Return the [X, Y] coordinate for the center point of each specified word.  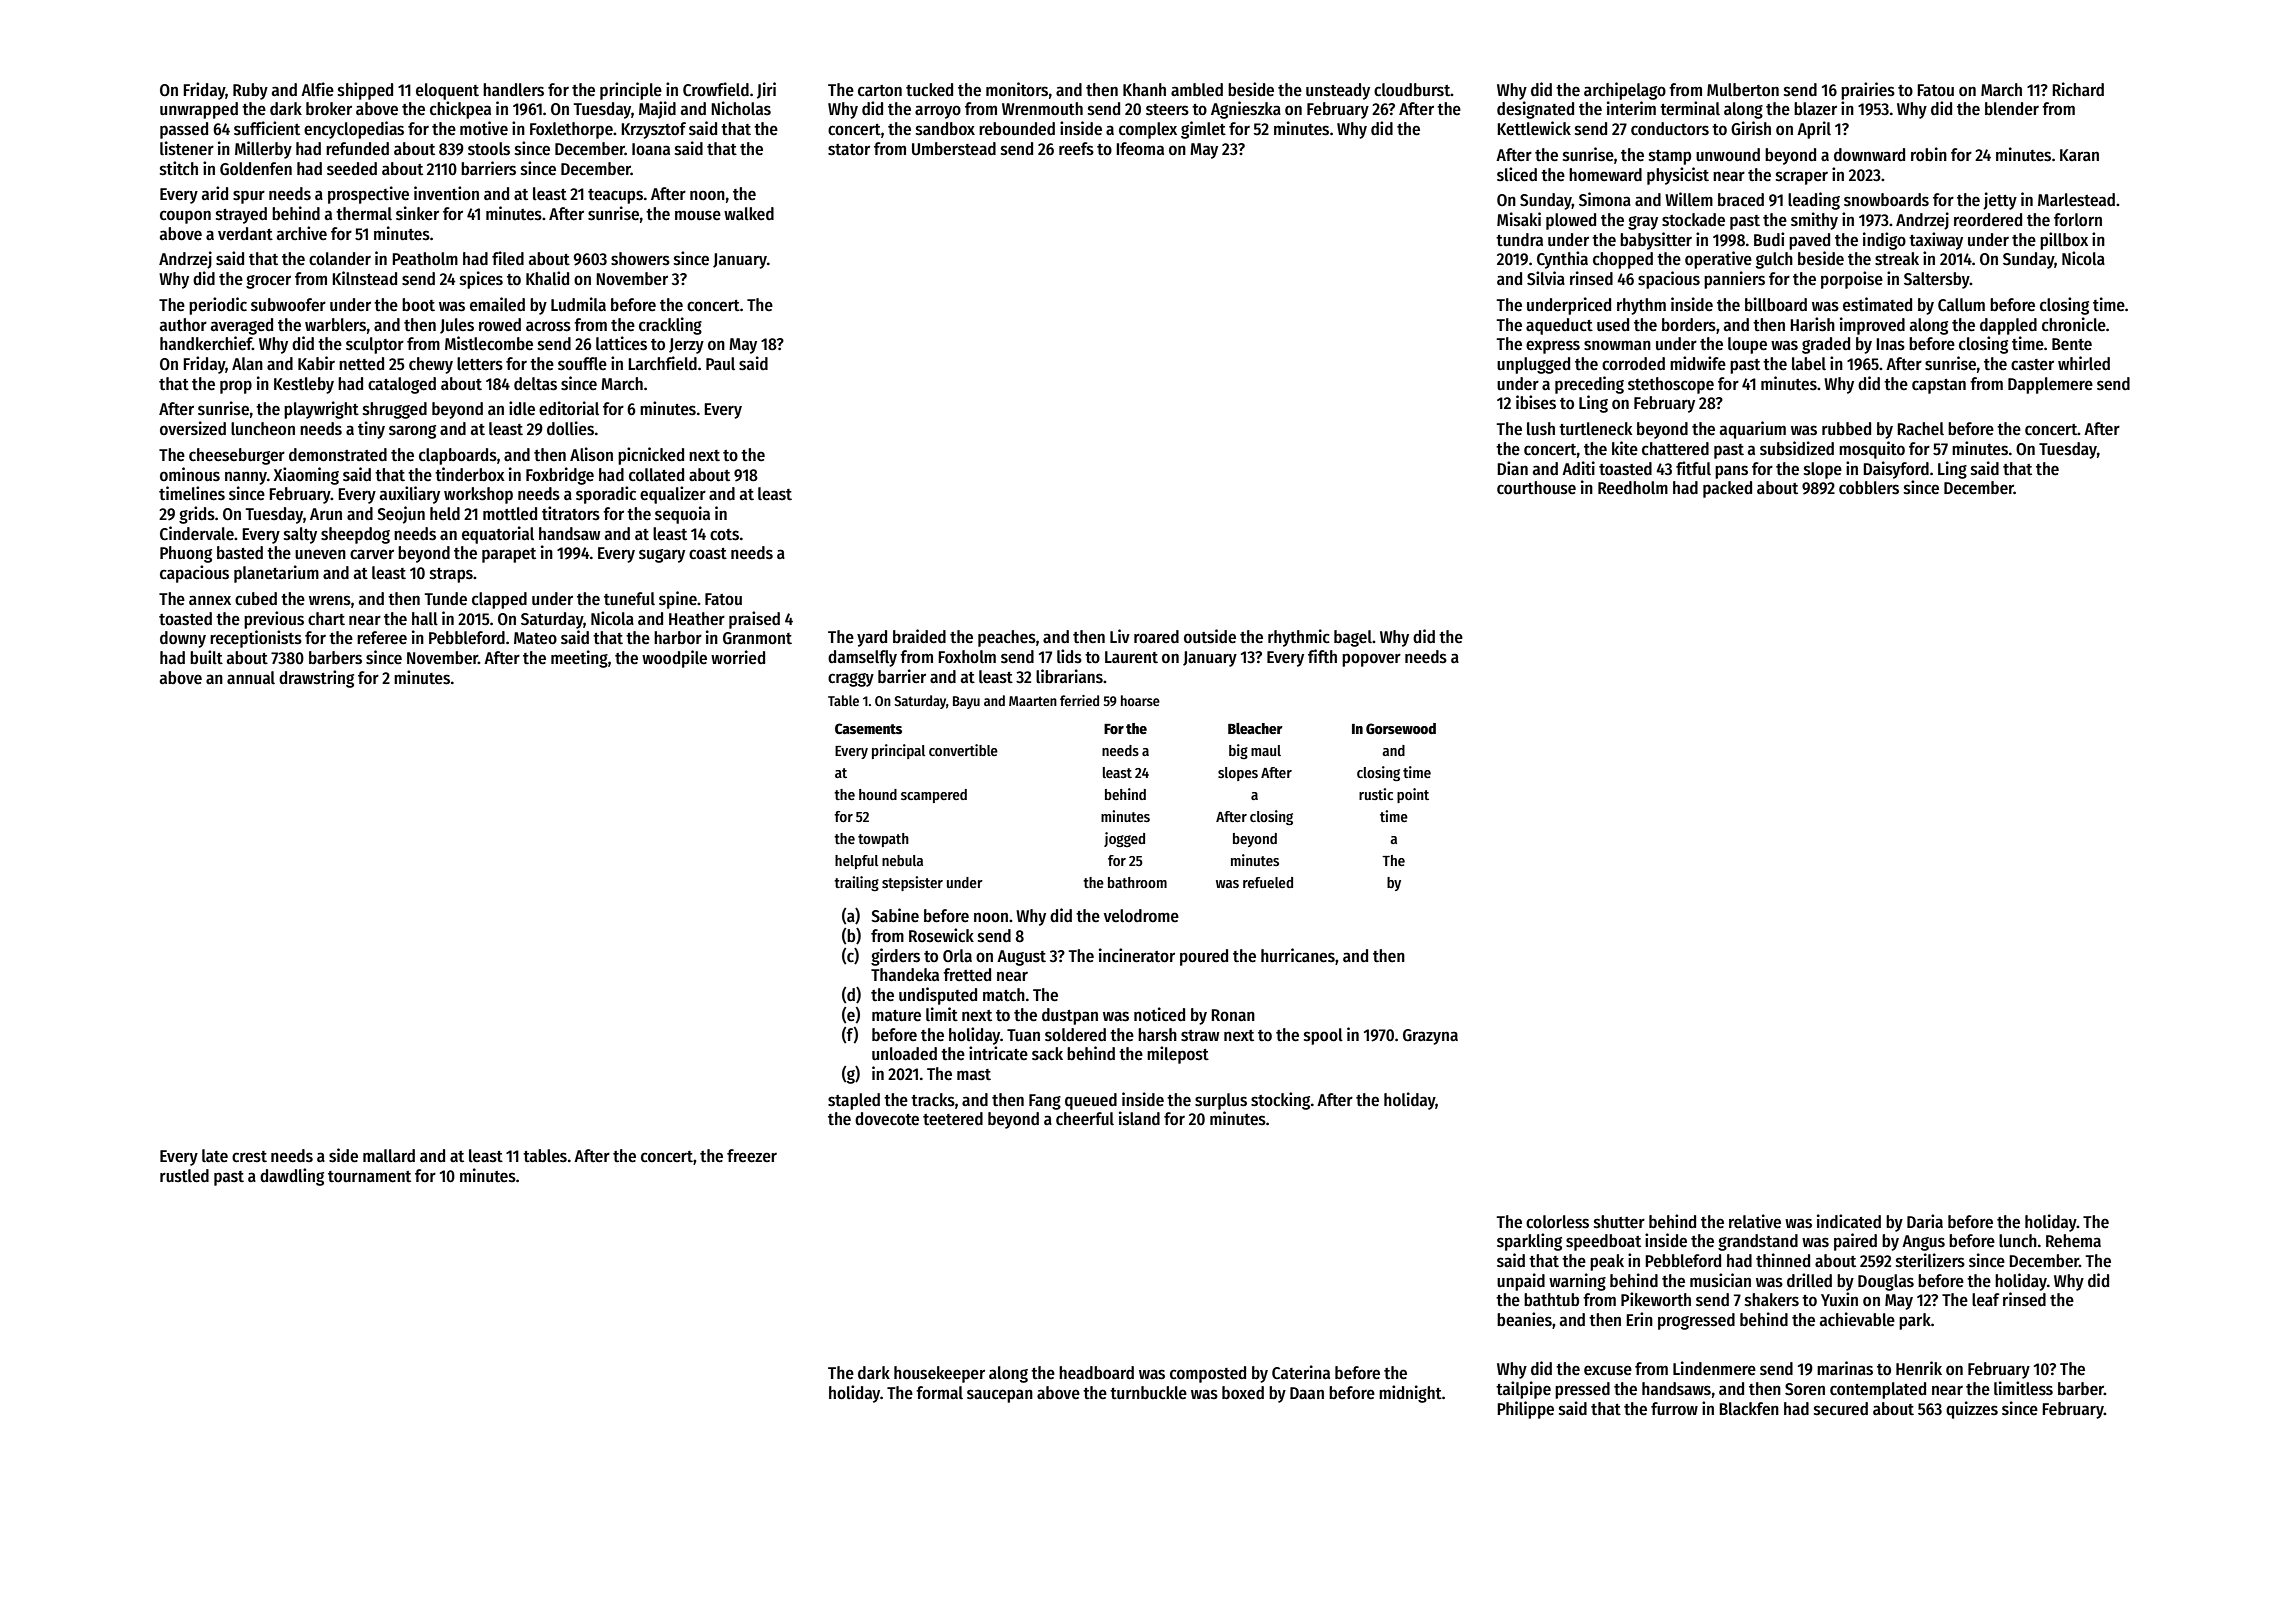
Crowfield [716, 89]
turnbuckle [1148, 1393]
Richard [2078, 89]
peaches [1007, 638]
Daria [1925, 1221]
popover [1371, 660]
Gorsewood [1401, 728]
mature [896, 1016]
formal [939, 1393]
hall [425, 619]
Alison [591, 454]
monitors [1017, 89]
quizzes [1972, 1410]
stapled [854, 1101]
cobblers [1869, 488]
